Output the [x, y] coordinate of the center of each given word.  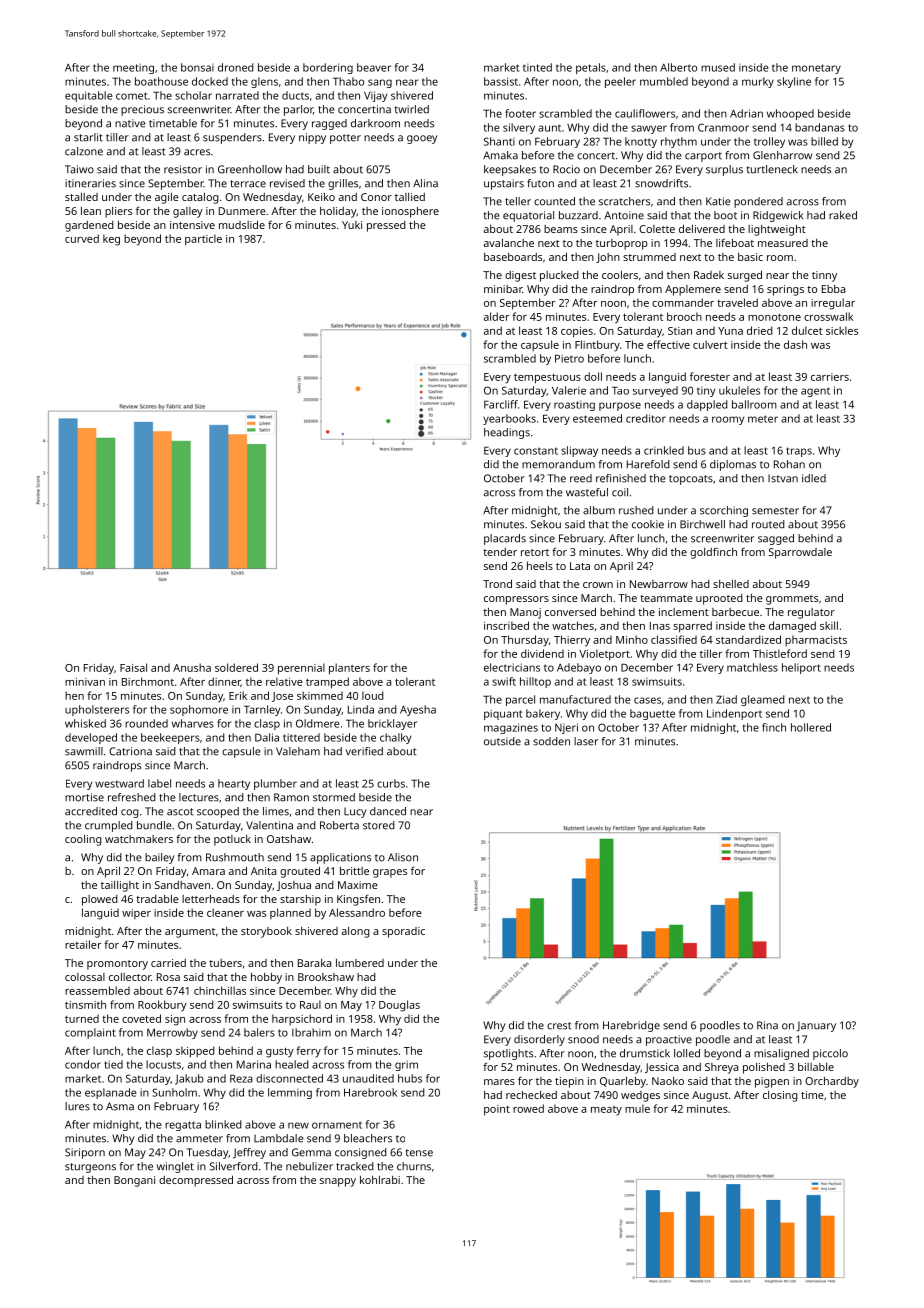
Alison [403, 857]
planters [349, 669]
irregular [833, 304]
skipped [195, 1052]
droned [236, 67]
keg [111, 240]
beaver [374, 67]
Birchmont [148, 681]
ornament [337, 1125]
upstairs [504, 184]
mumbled [664, 81]
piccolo [830, 1054]
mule [637, 1108]
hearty [234, 784]
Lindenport [734, 714]
